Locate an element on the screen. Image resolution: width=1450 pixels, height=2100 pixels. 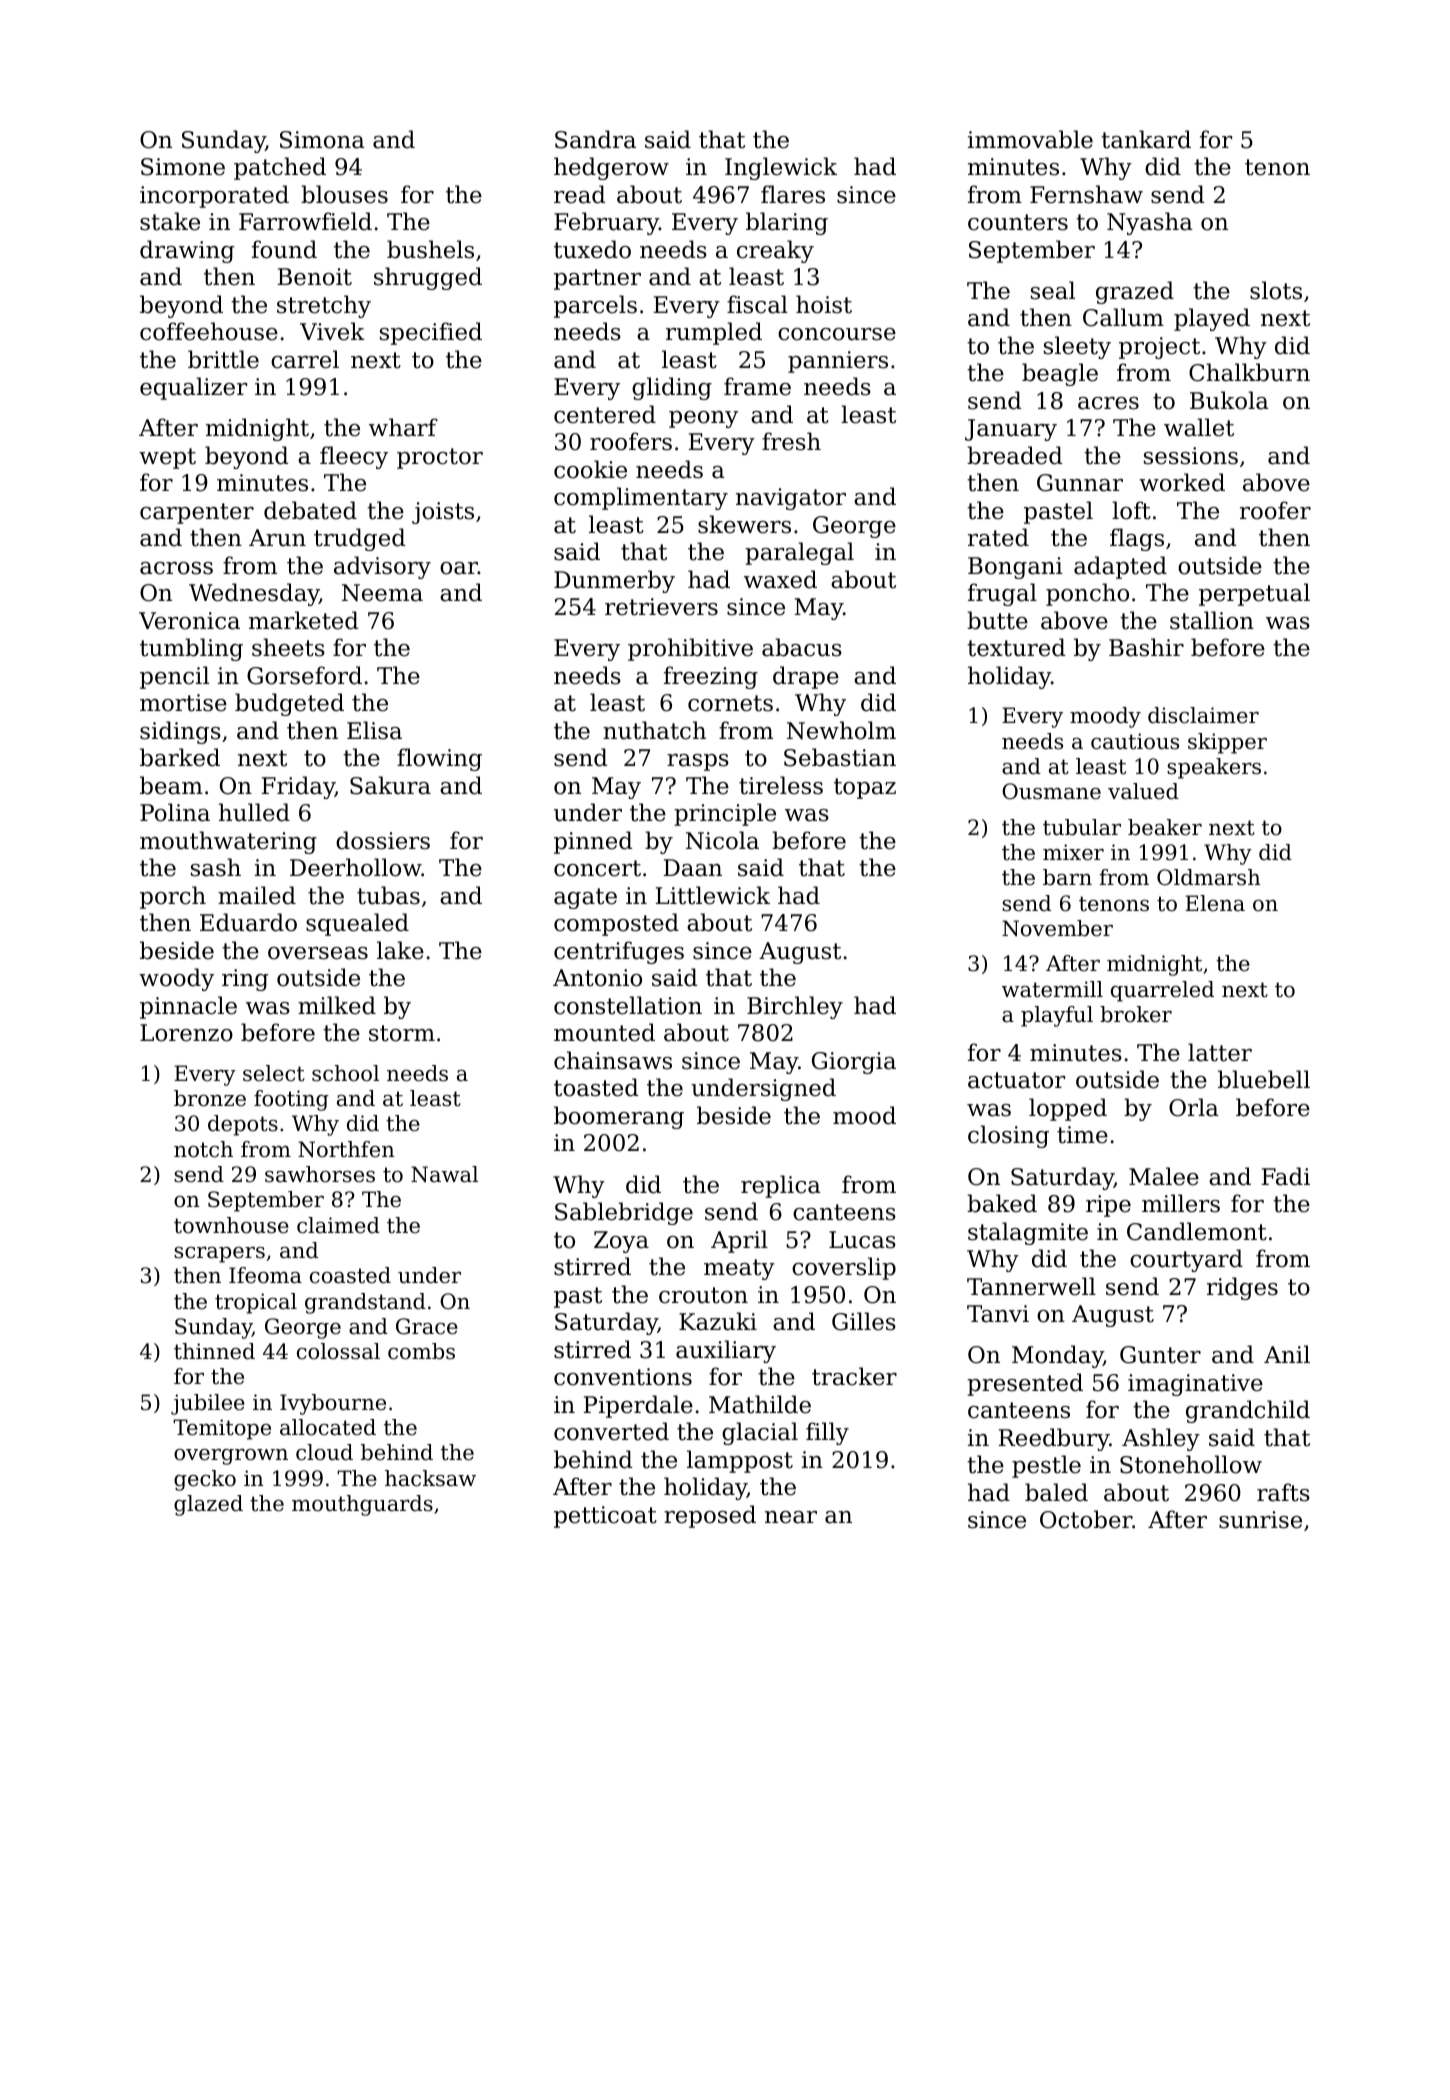
slots is located at coordinates (1276, 290).
